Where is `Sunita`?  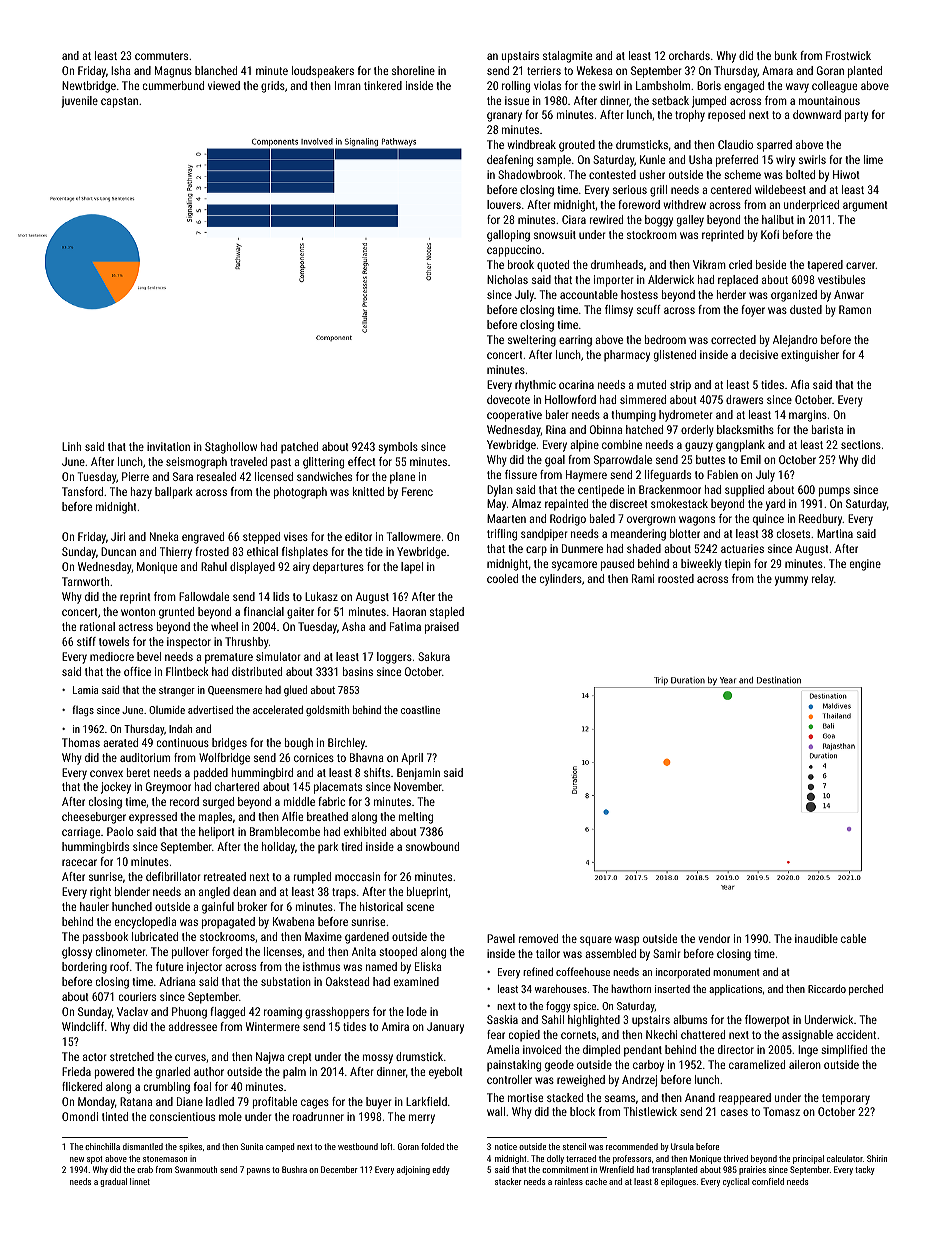 Sunita is located at coordinates (252, 1146).
